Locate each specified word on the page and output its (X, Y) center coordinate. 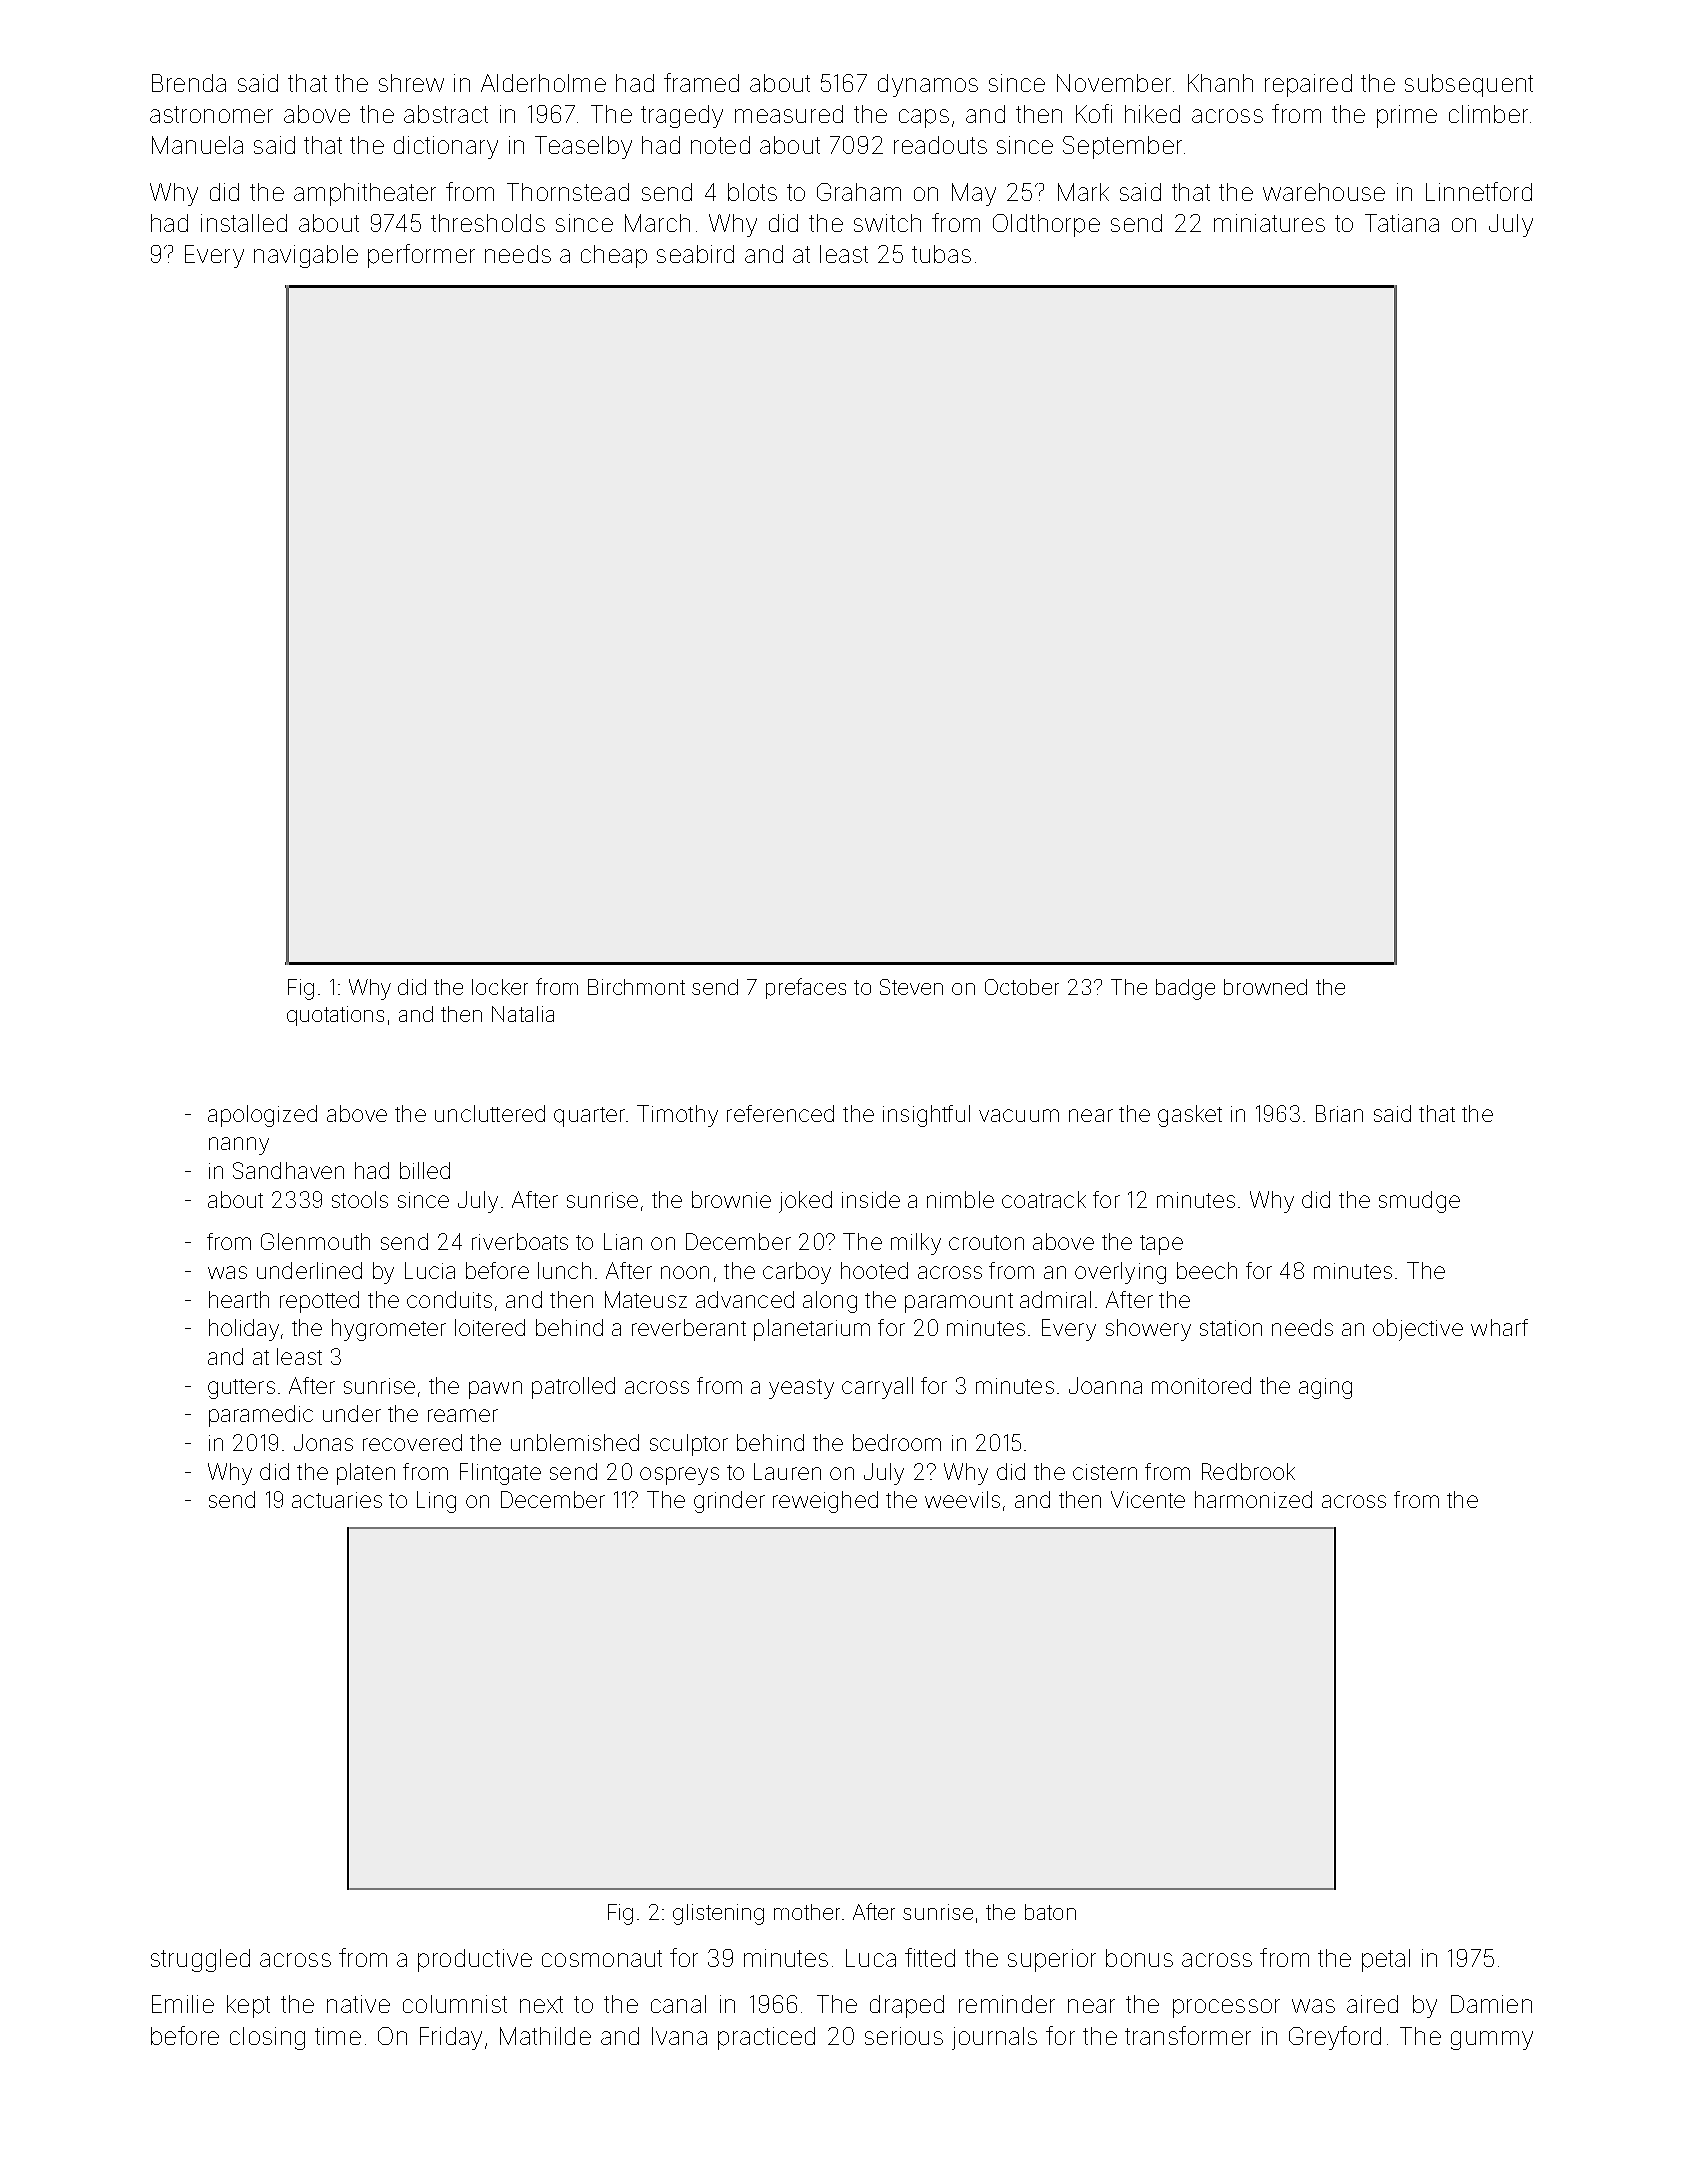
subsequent (1469, 85)
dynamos (928, 85)
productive (475, 1960)
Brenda (189, 83)
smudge (1419, 1202)
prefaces (806, 988)
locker (500, 987)
